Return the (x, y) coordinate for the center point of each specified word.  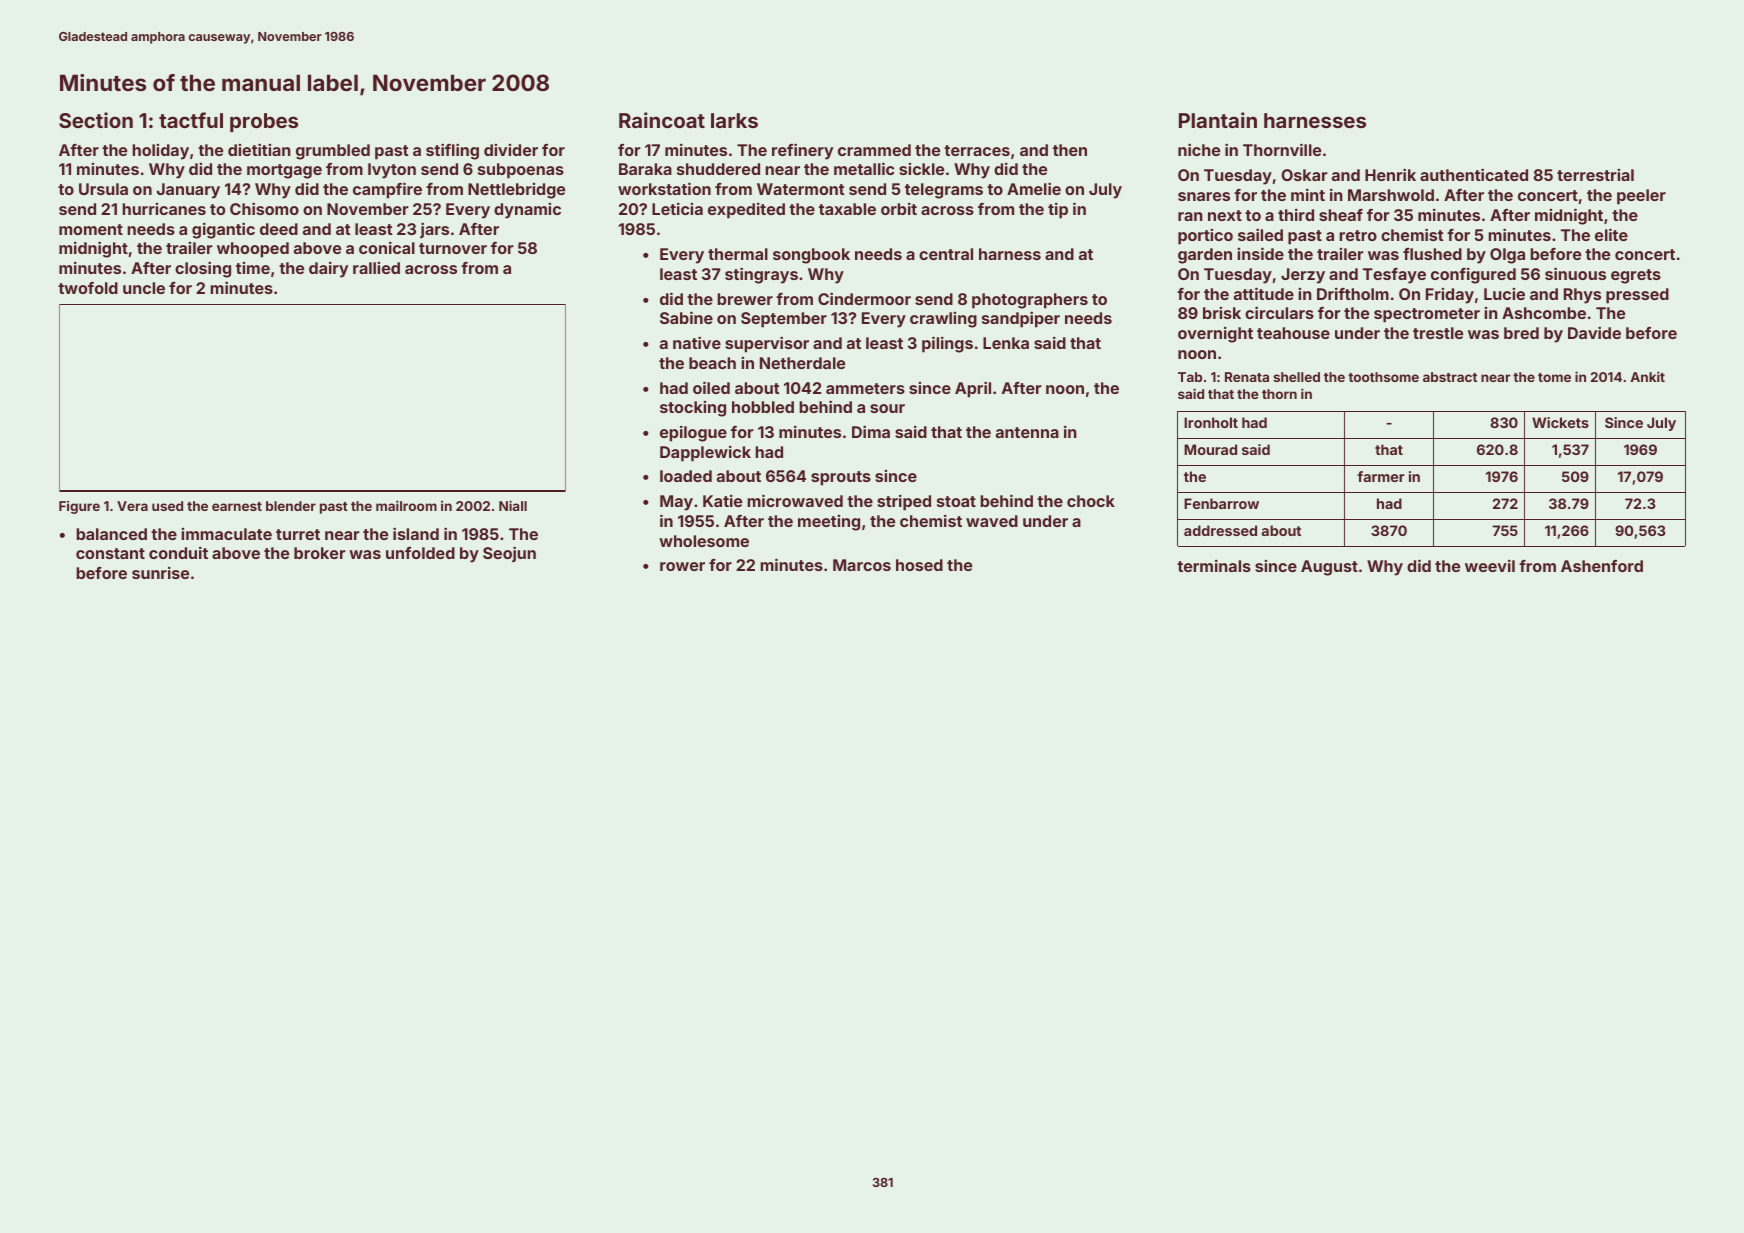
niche (1199, 149)
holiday (160, 152)
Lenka (1006, 343)
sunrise (160, 572)
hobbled (763, 407)
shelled (1296, 377)
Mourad (1210, 449)
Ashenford (1602, 566)
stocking (693, 409)
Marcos (862, 565)
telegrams (944, 191)
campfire (387, 190)
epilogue (693, 433)
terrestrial (1595, 175)
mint (1308, 194)
